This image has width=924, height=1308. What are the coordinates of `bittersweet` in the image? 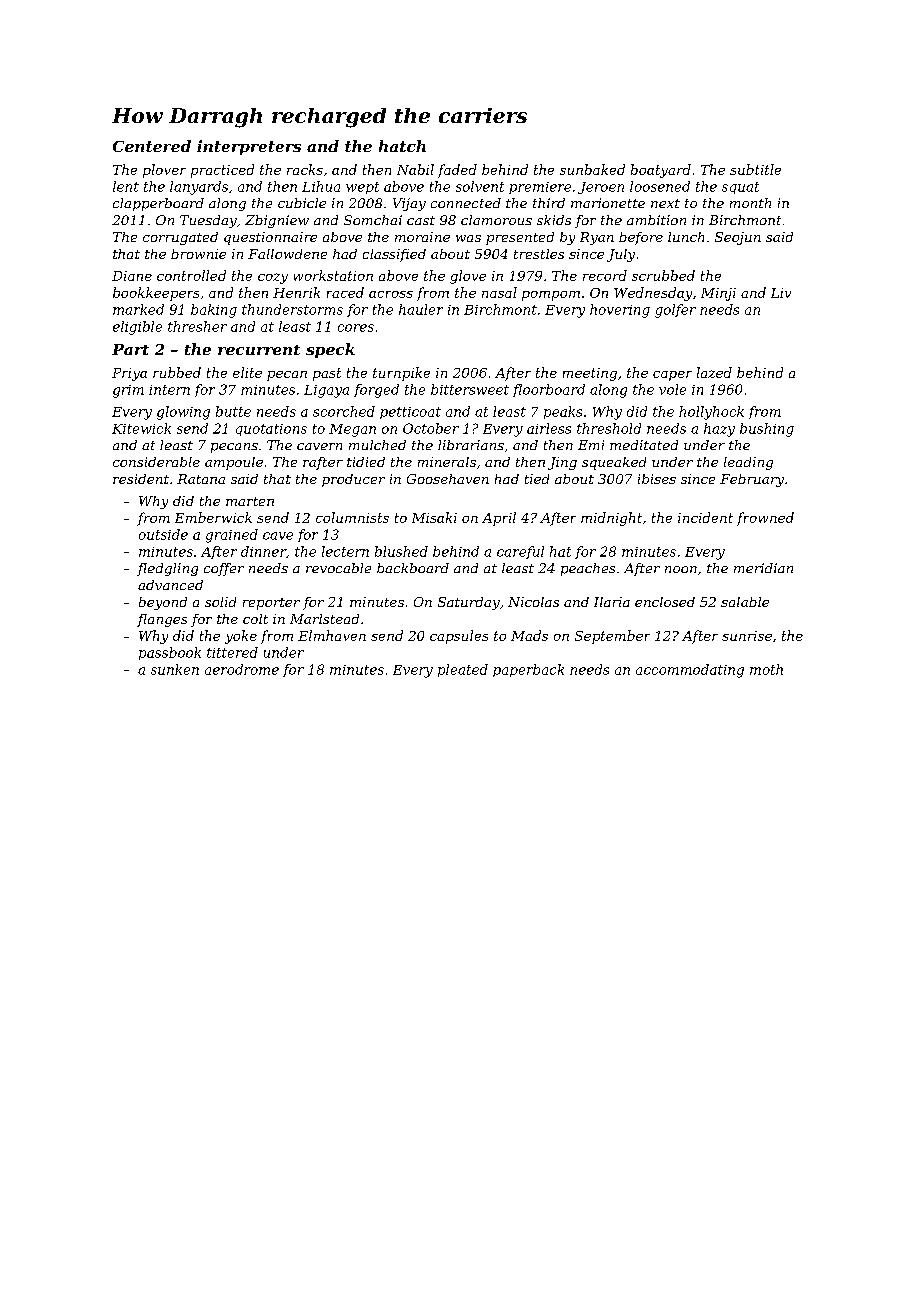 It's located at (470, 389).
